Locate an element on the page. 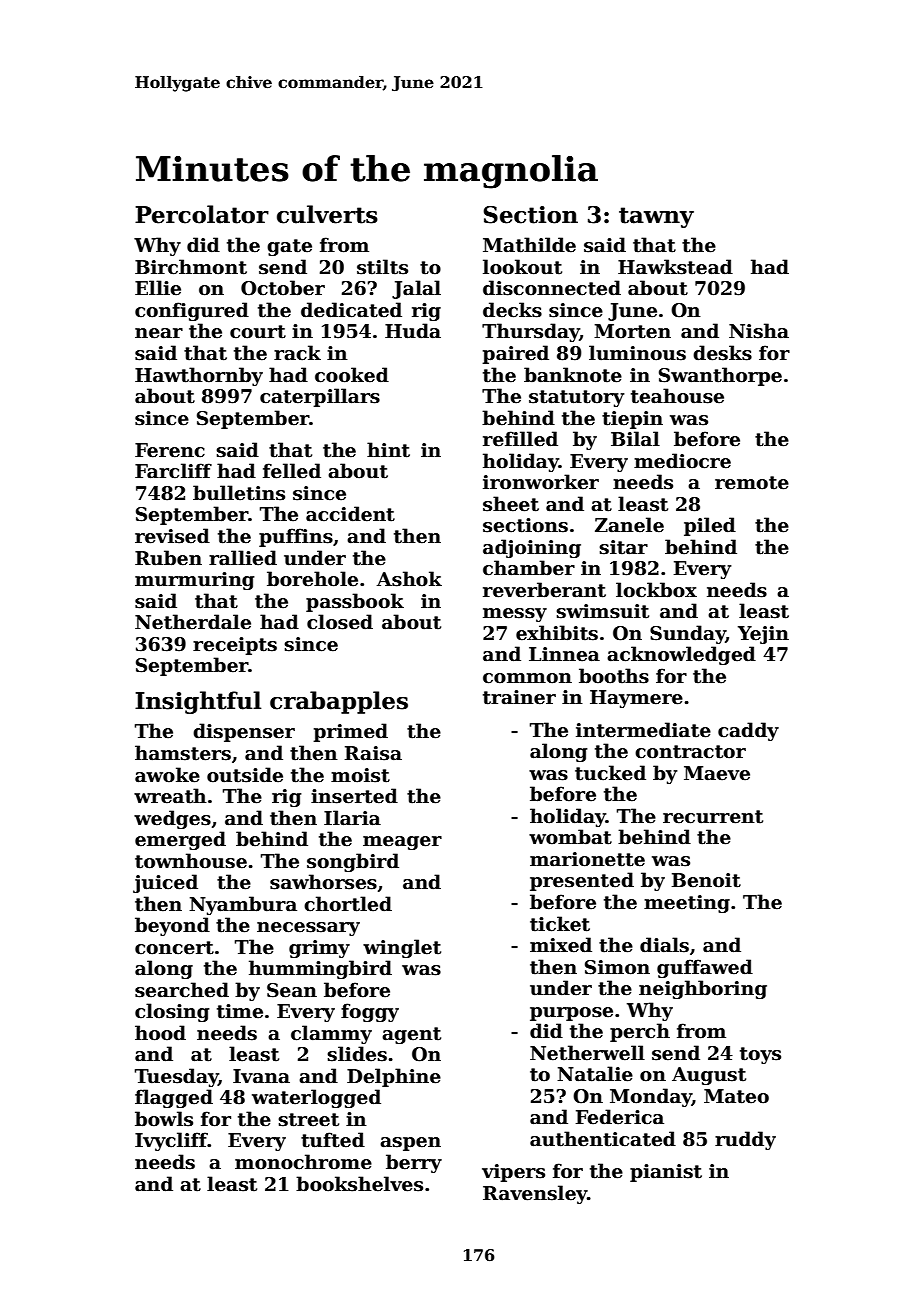 Image resolution: width=924 pixels, height=1311 pixels. pianist is located at coordinates (666, 1173).
